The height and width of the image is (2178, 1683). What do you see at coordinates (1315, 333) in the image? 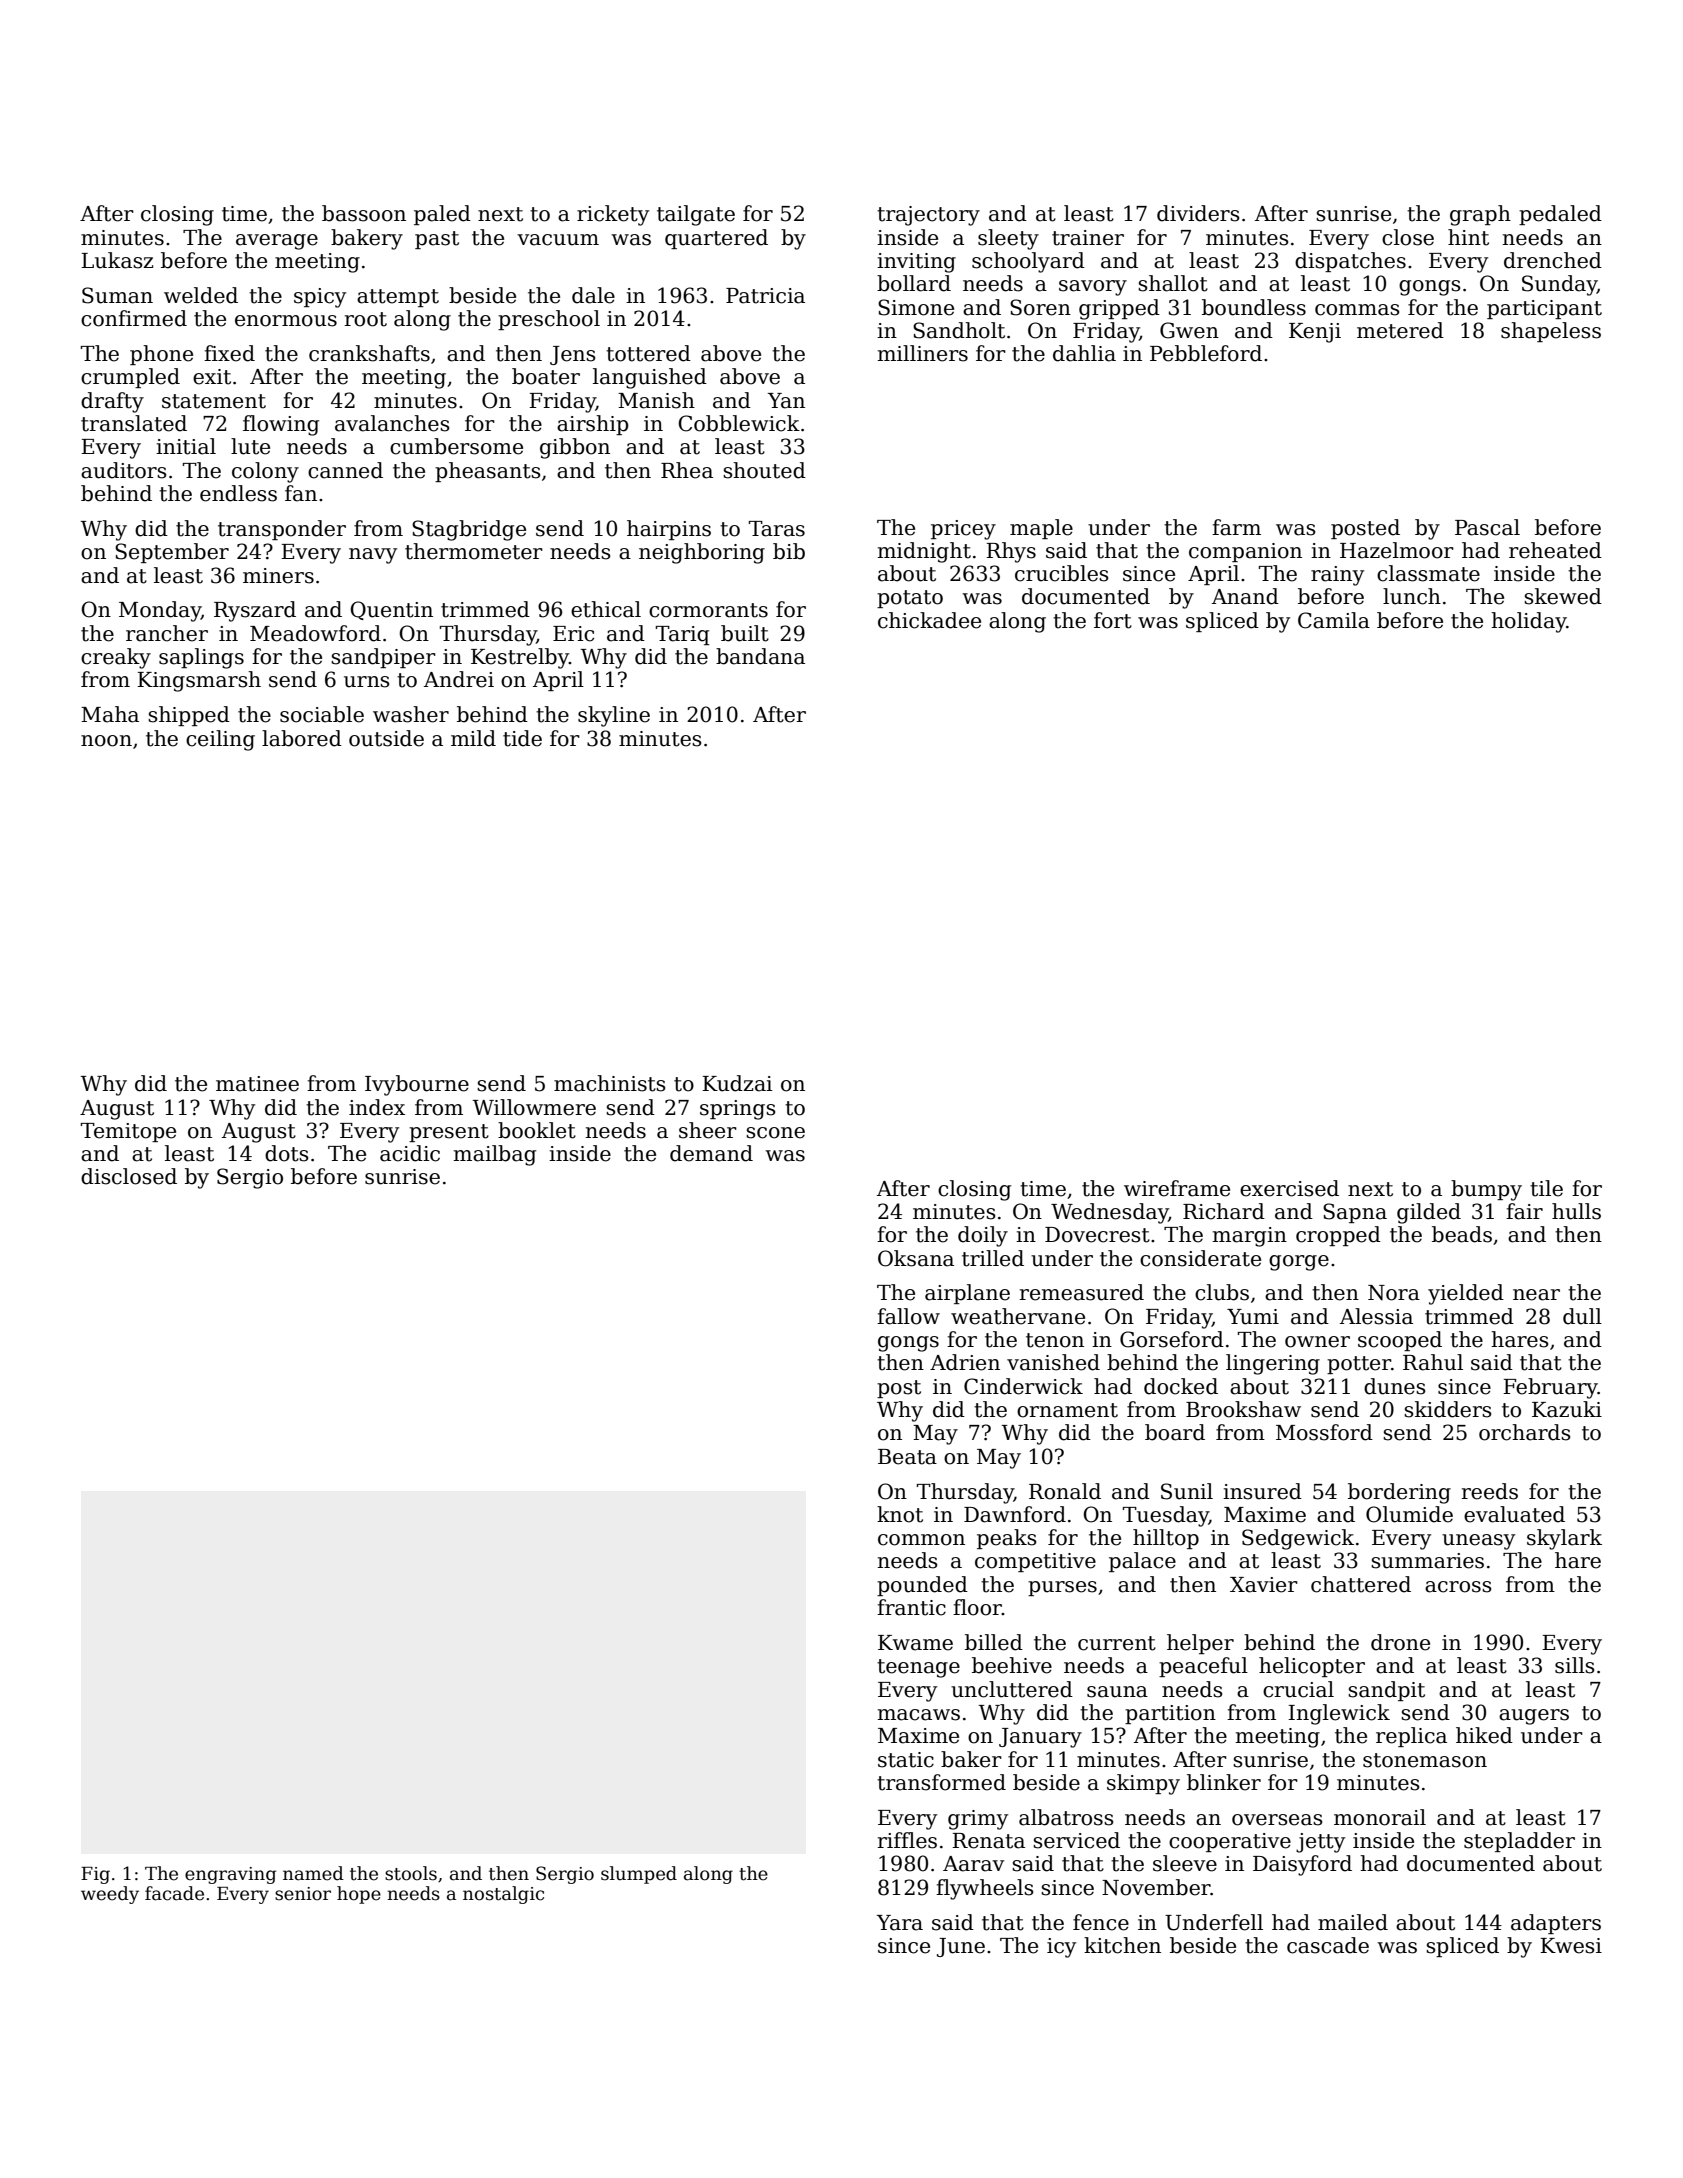
I see `Kenji` at bounding box center [1315, 333].
